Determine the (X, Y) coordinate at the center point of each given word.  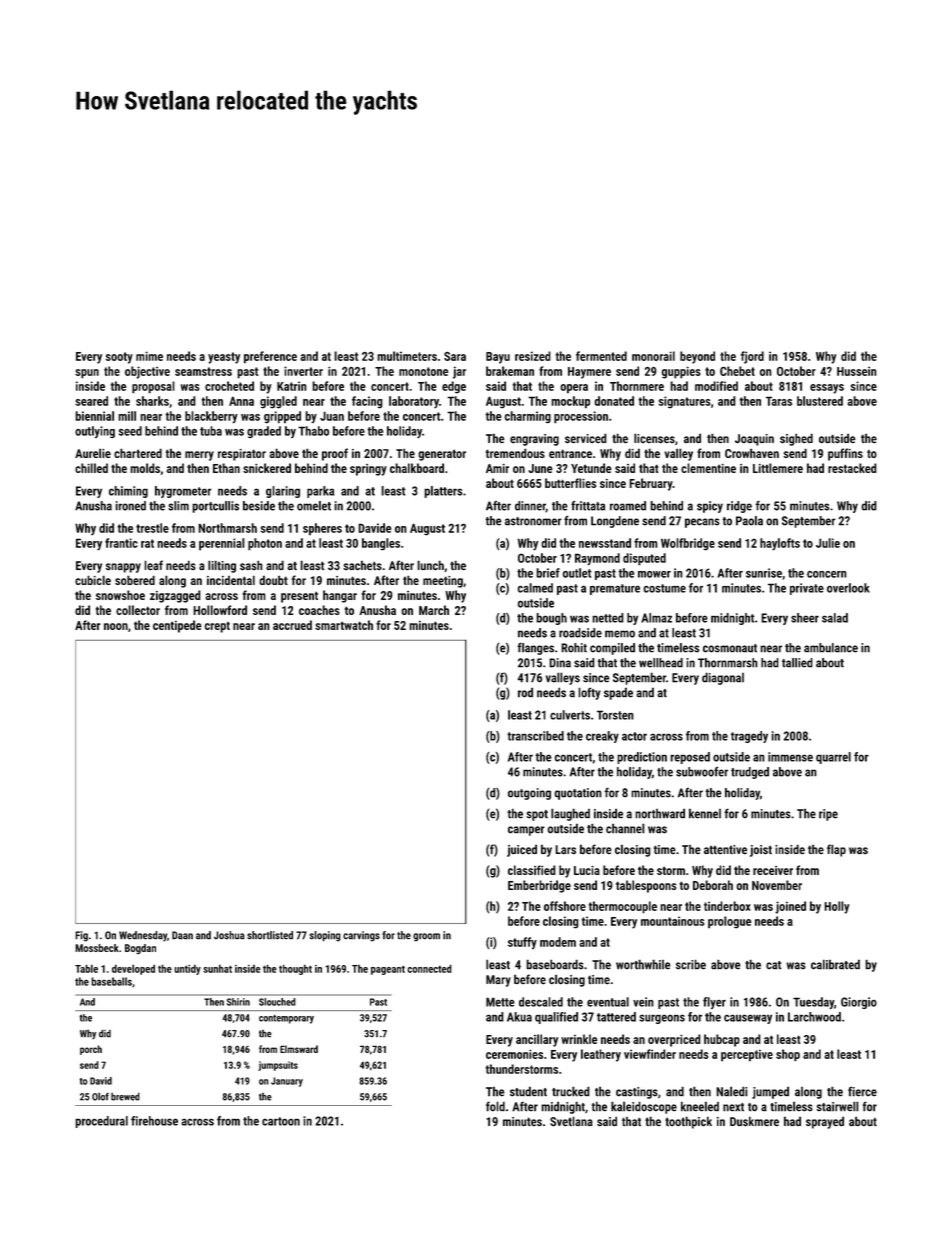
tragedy (749, 737)
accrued (292, 625)
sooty (119, 358)
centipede (177, 626)
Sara (455, 356)
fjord (752, 357)
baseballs (111, 981)
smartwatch (344, 625)
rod (525, 692)
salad (835, 618)
